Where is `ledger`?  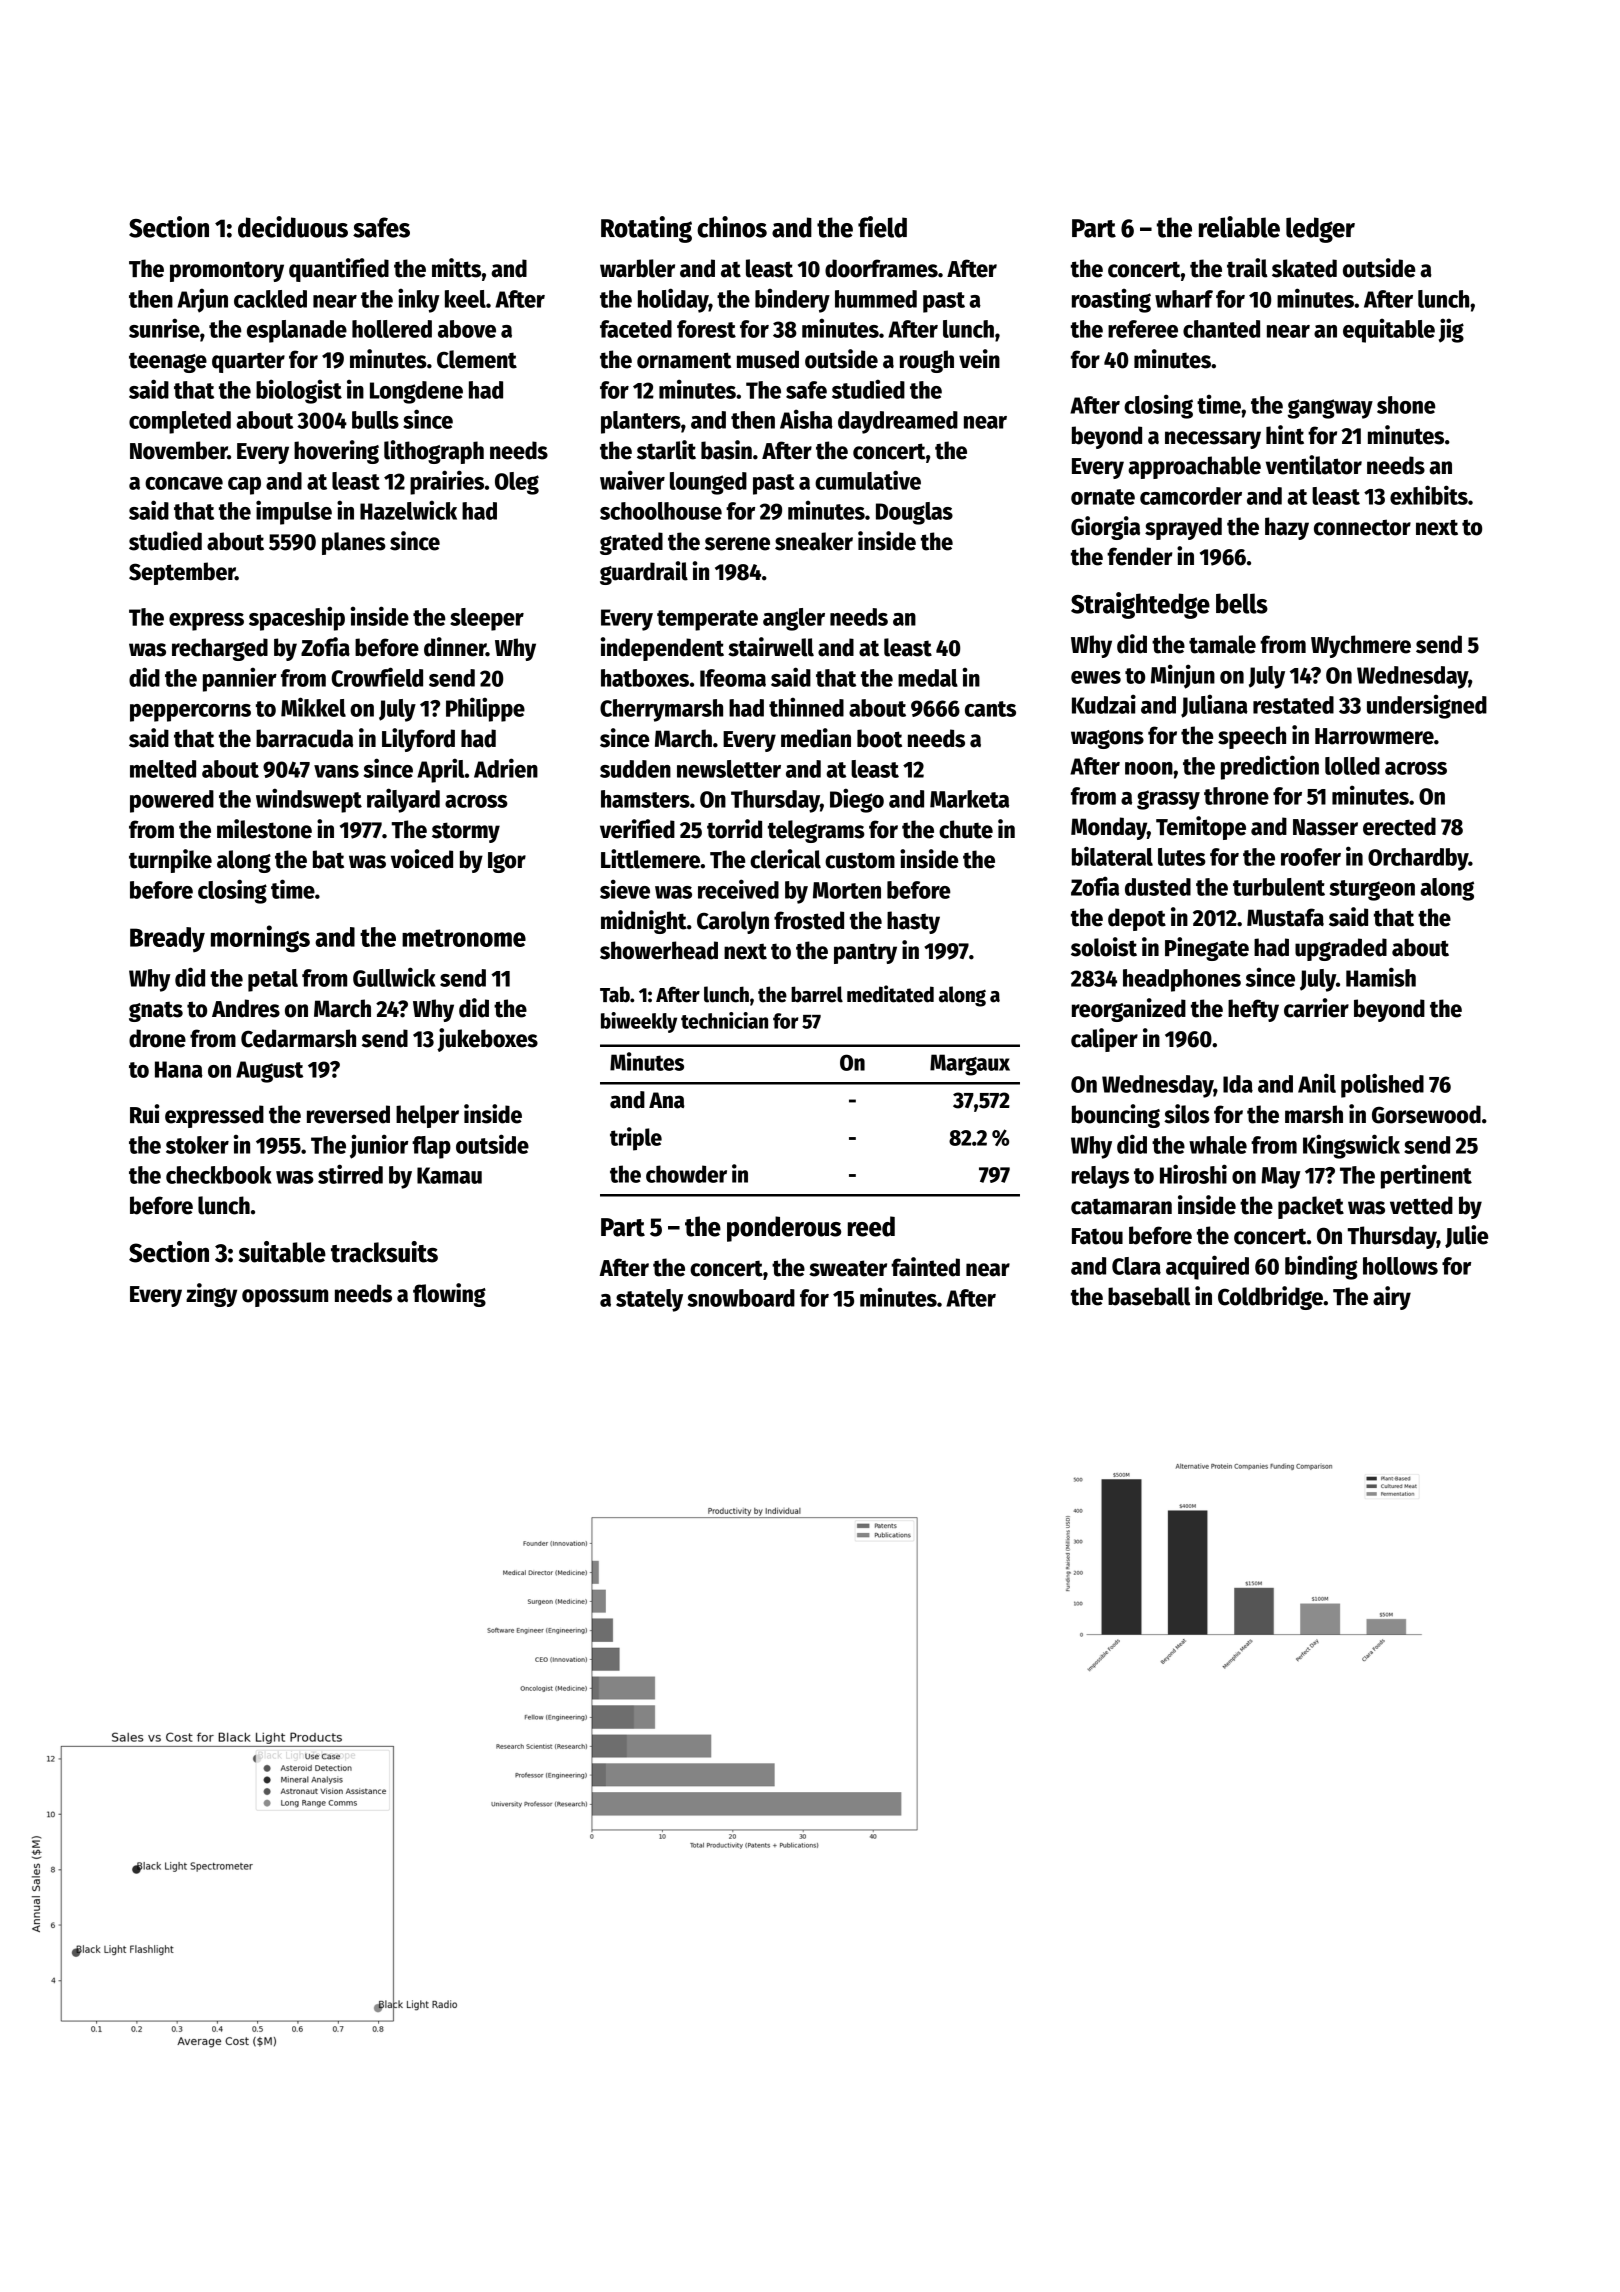 ledger is located at coordinates (1320, 230).
